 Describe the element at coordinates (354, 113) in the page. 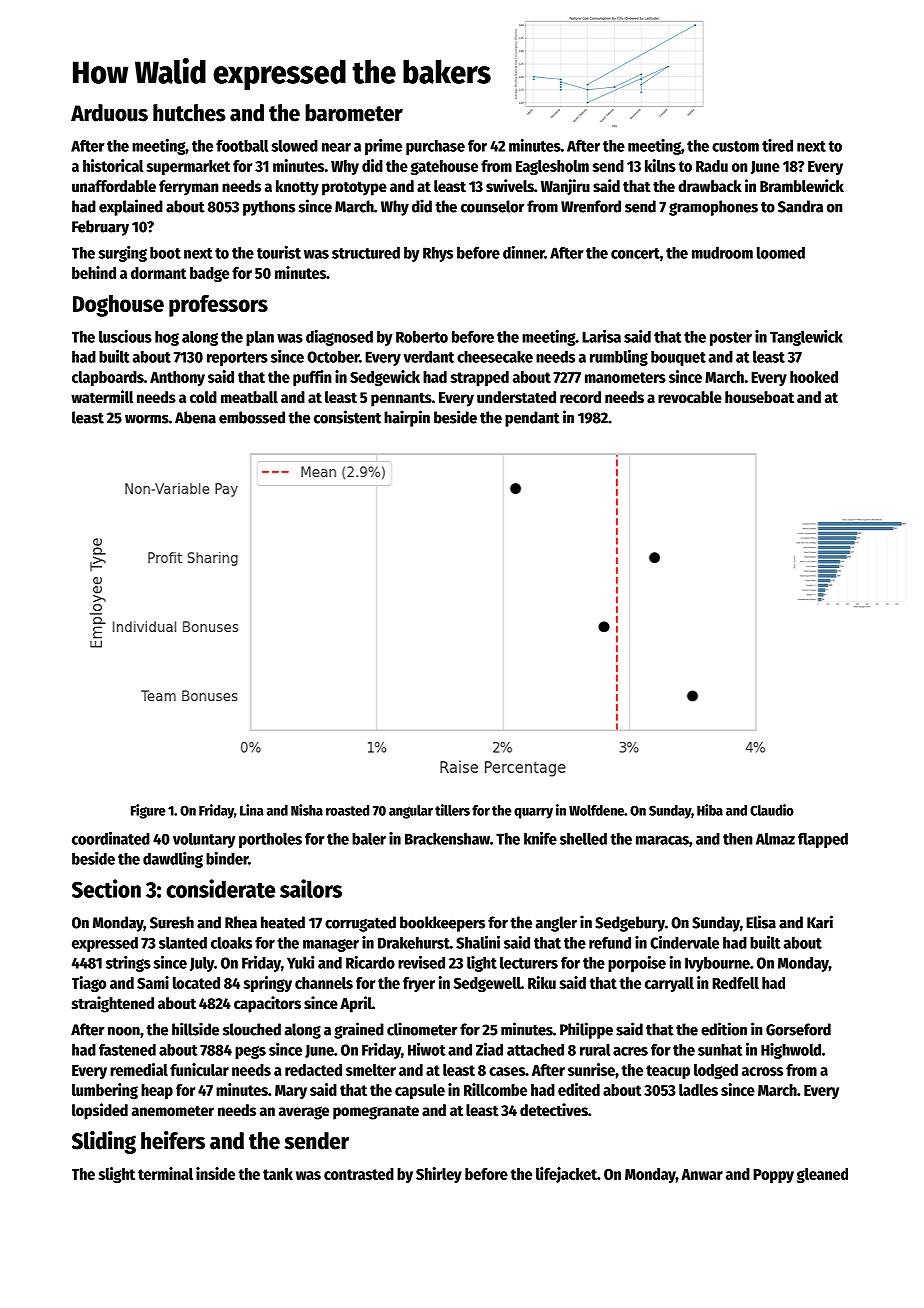

I see `barometer` at that location.
